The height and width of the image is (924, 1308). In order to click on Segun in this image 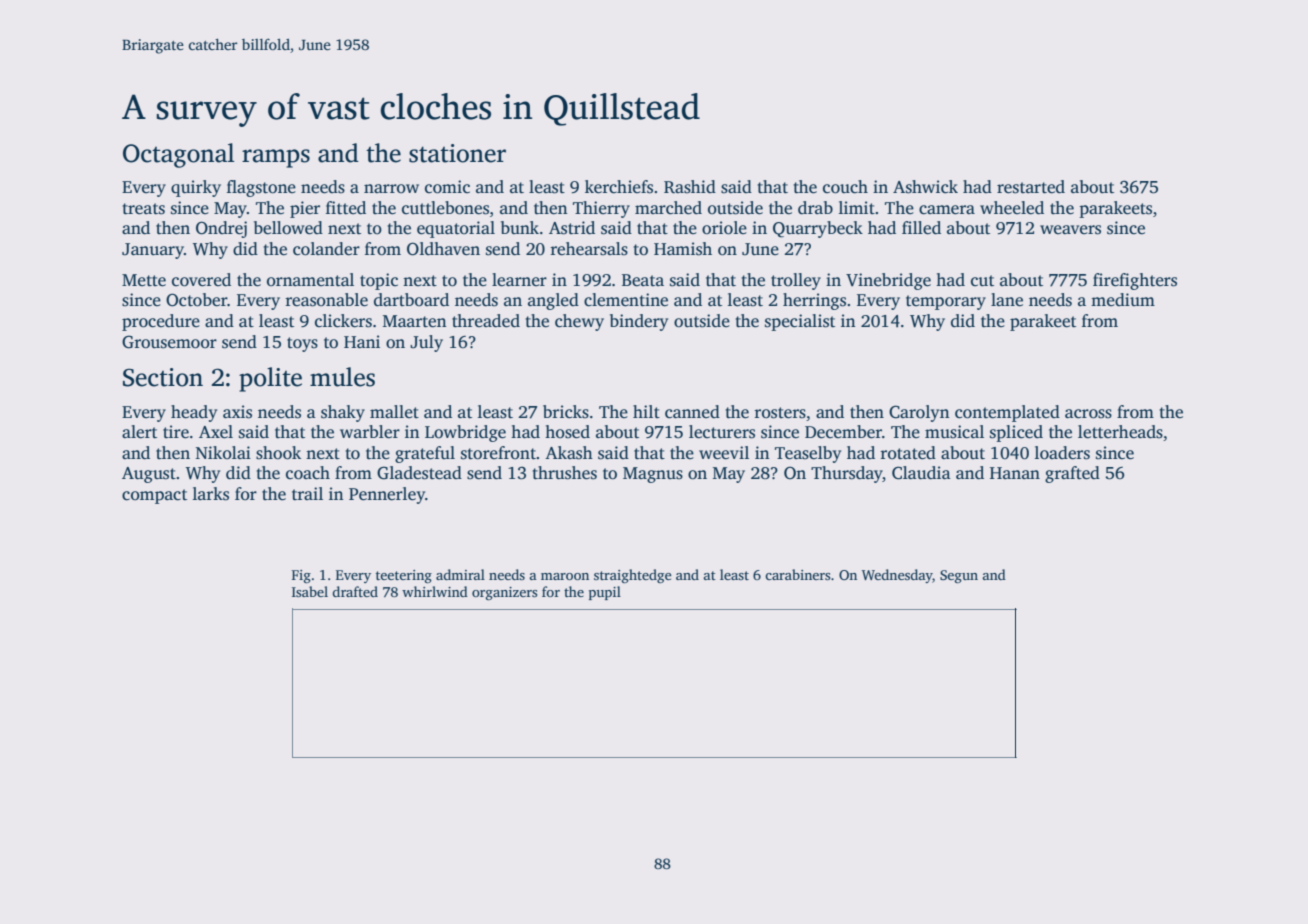, I will do `click(959, 577)`.
